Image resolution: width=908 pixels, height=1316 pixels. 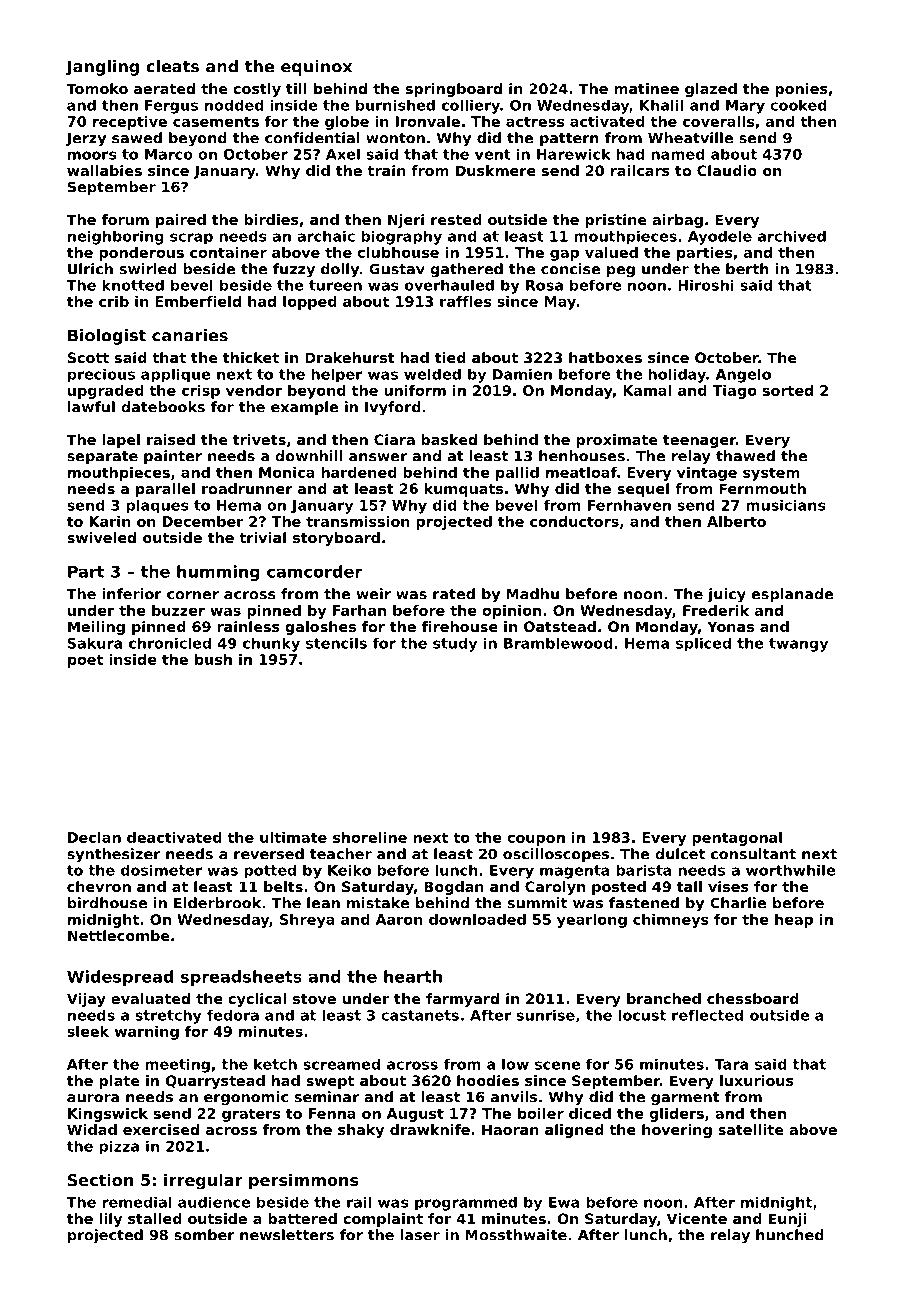 What do you see at coordinates (743, 375) in the page?
I see `Angelo` at bounding box center [743, 375].
